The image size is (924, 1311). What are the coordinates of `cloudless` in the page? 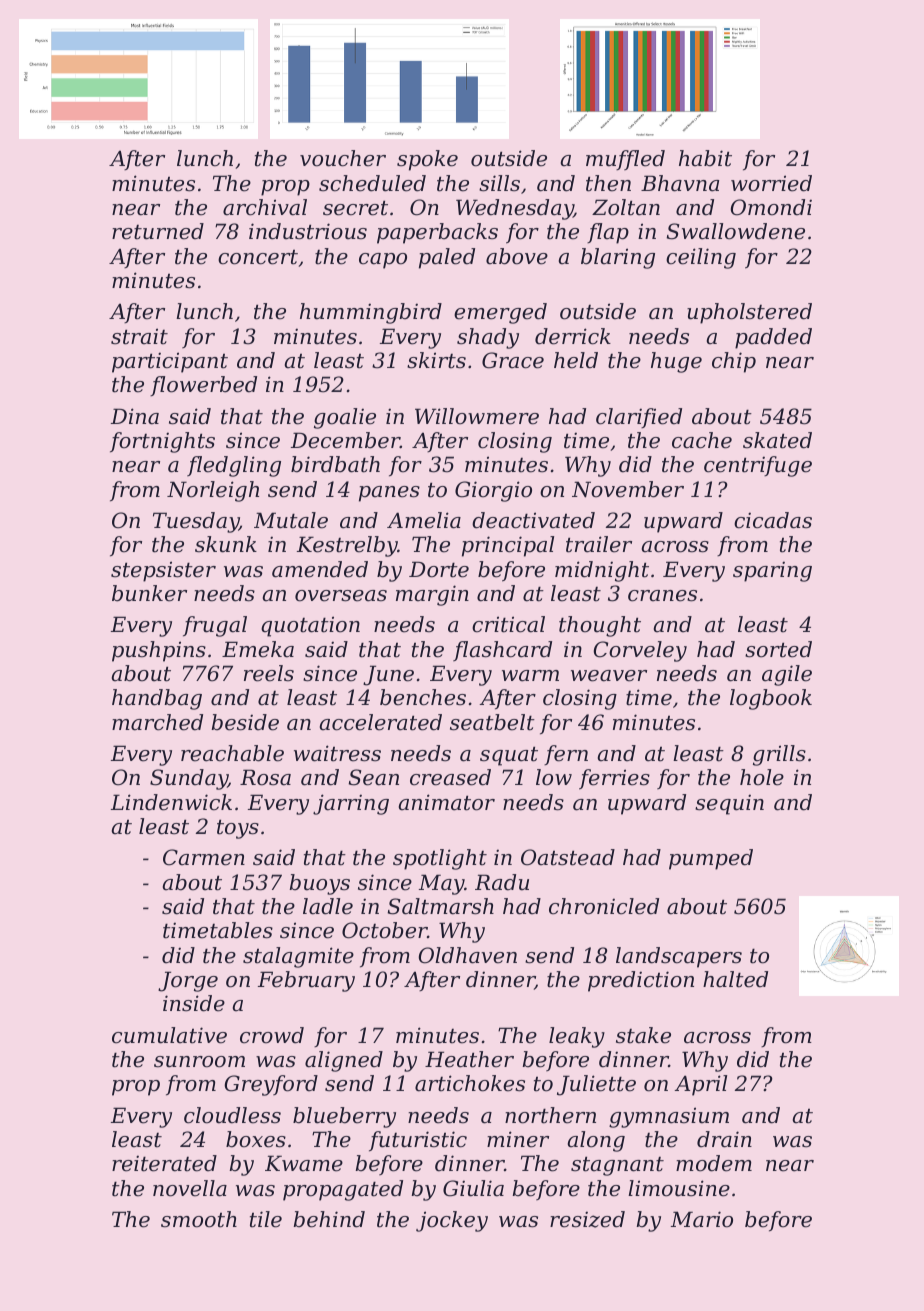 It's located at (232, 1115).
